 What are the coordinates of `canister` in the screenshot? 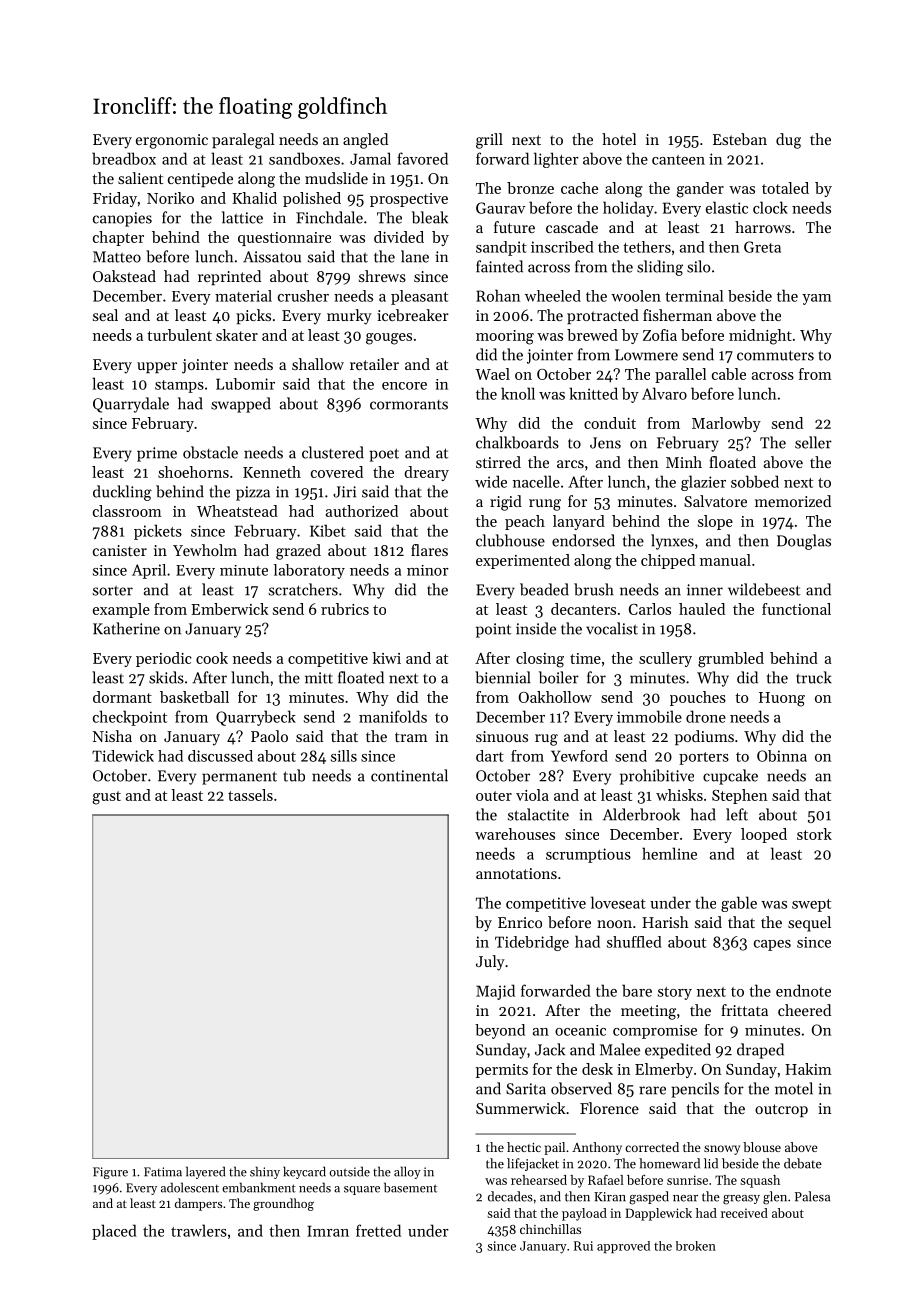 It's located at (120, 550).
